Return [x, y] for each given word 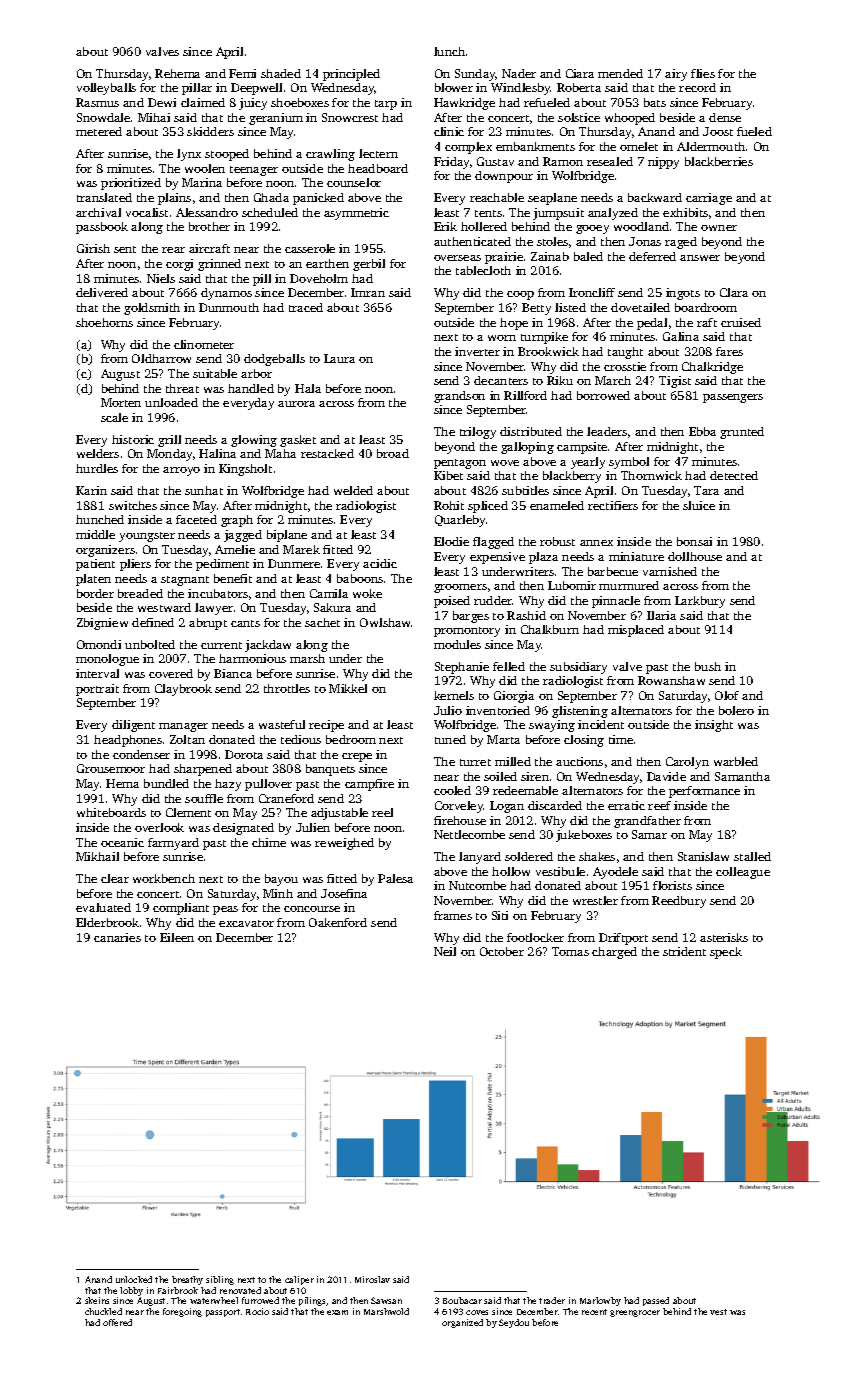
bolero [736, 710]
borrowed [603, 395]
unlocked [134, 1279]
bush [708, 666]
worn [502, 338]
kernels [454, 695]
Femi [242, 73]
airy [676, 75]
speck [726, 953]
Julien [313, 827]
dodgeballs [274, 360]
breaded [140, 593]
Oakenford [338, 922]
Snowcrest [350, 117]
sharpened [203, 770]
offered [117, 1322]
